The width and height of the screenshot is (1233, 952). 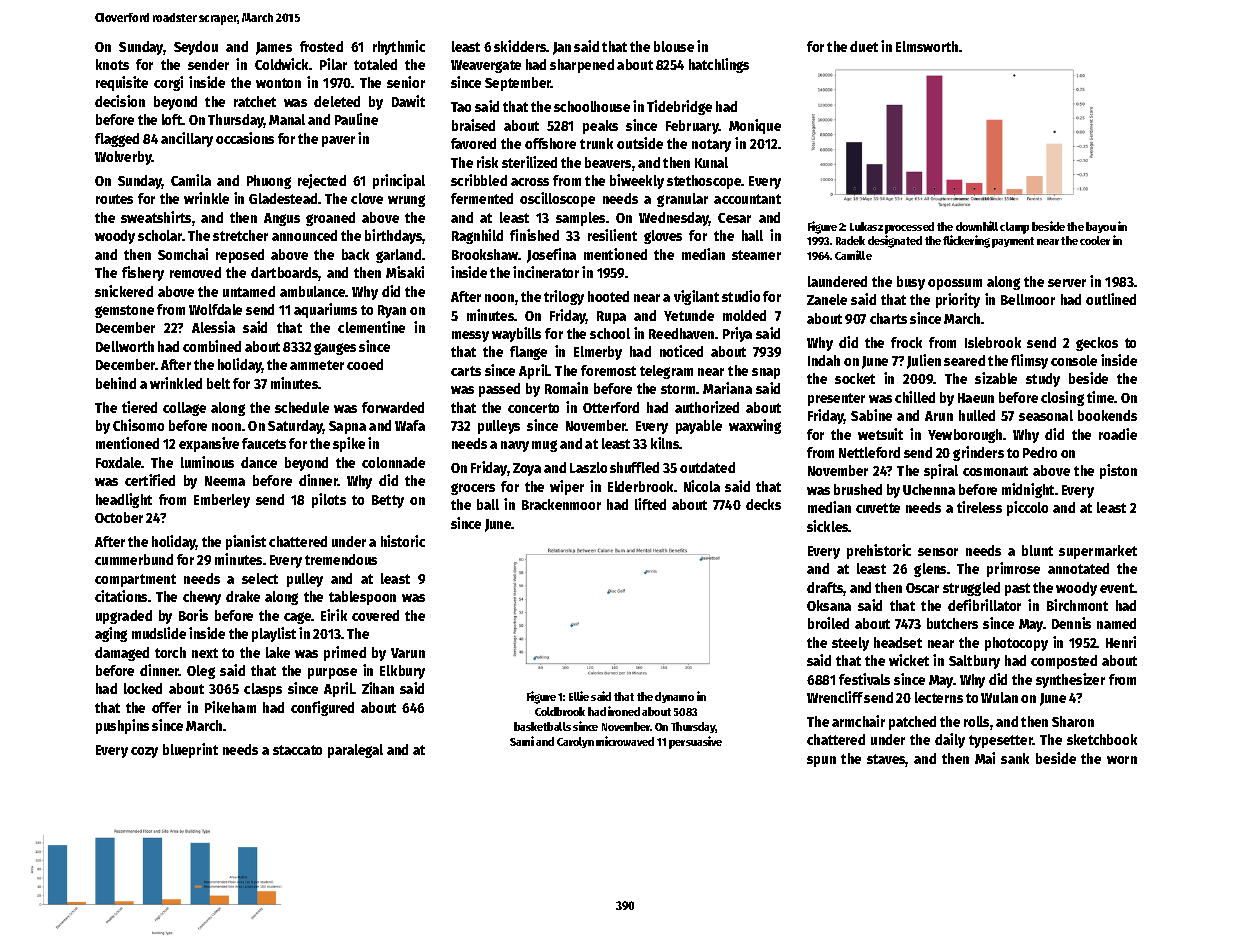 I want to click on Weavergate, so click(x=486, y=66).
